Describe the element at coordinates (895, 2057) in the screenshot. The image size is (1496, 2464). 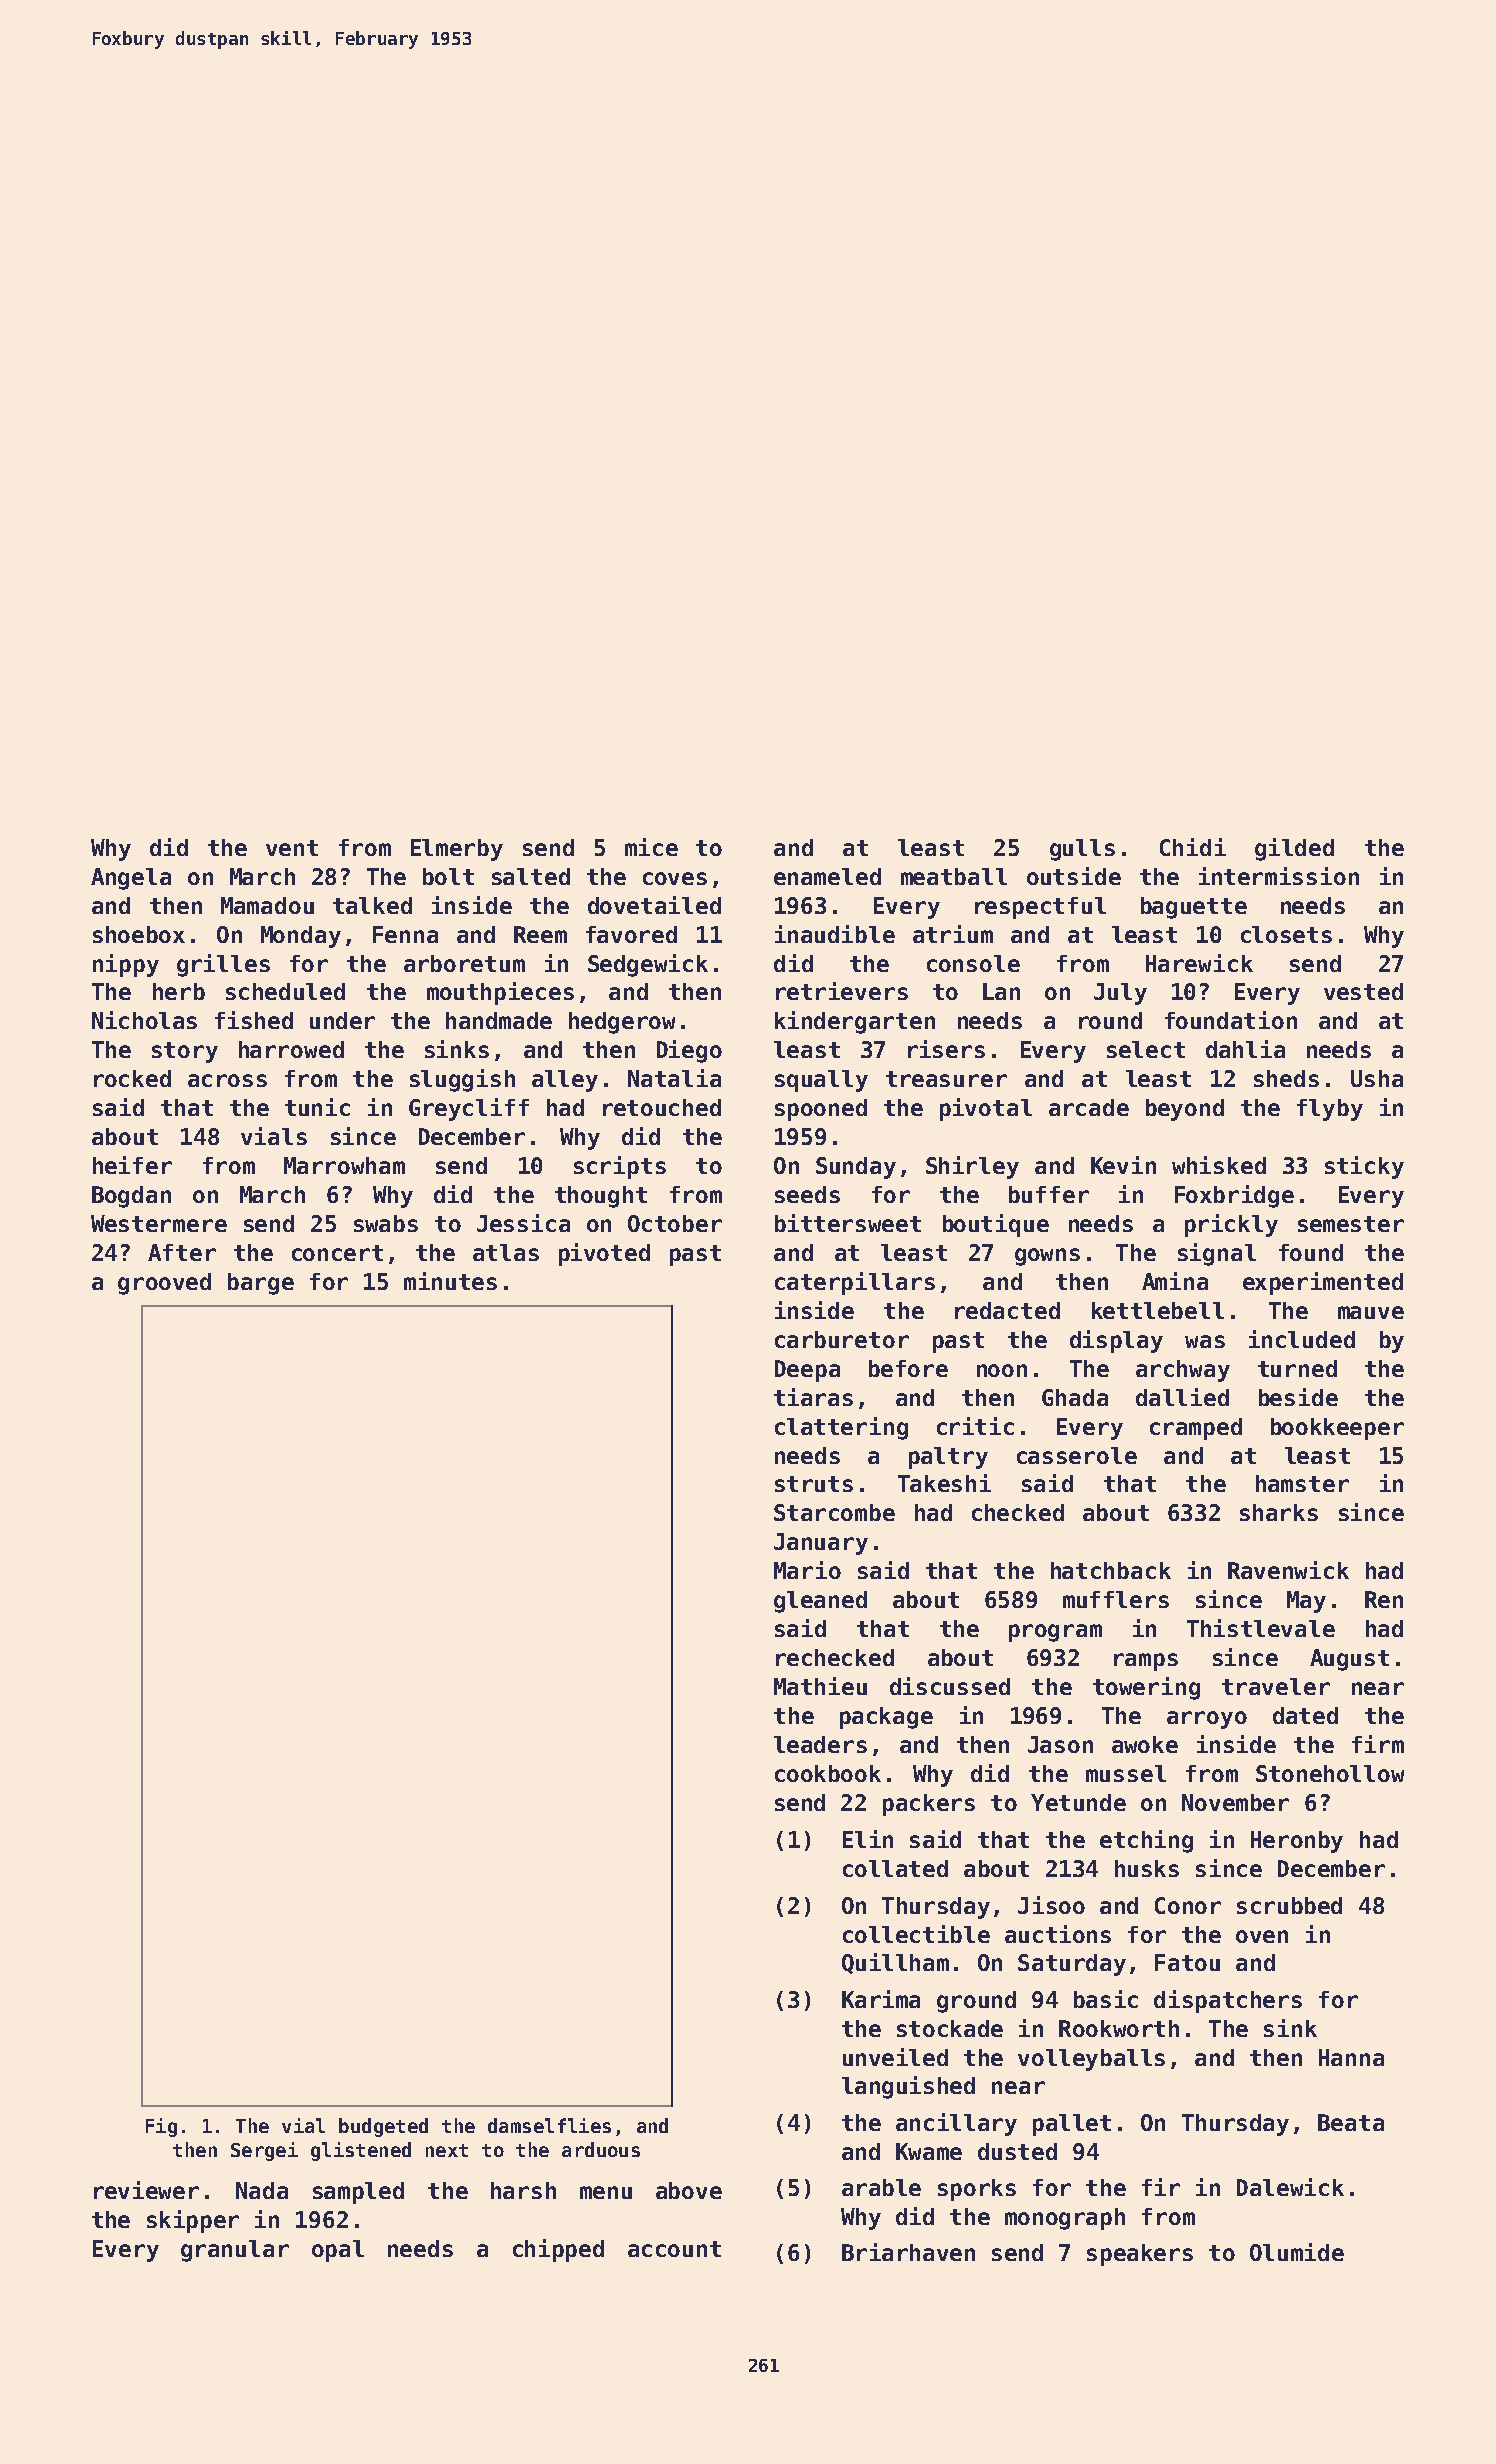
I see `unveiled` at that location.
